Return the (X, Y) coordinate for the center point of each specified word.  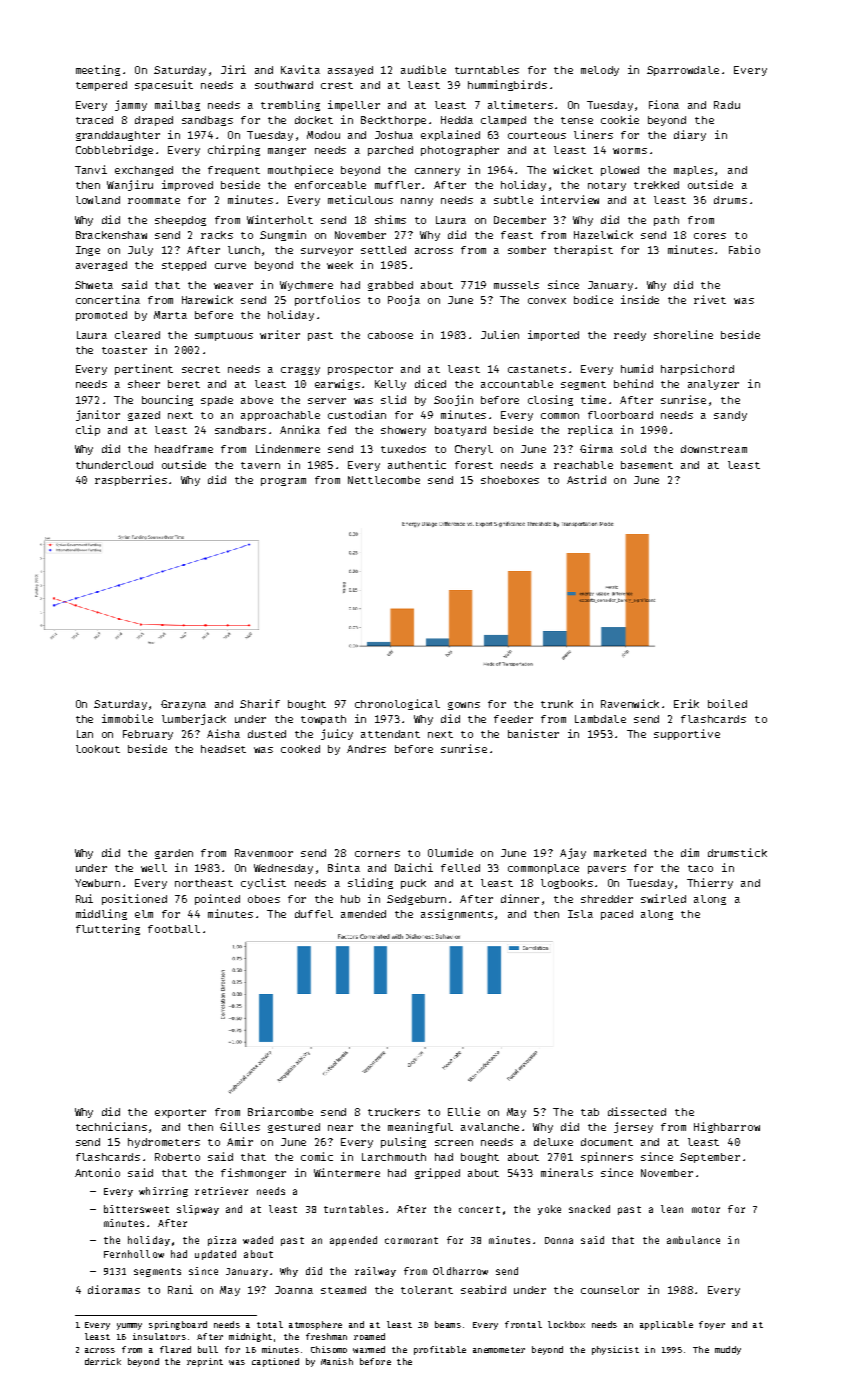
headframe (184, 449)
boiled (727, 703)
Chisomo (329, 1349)
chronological (397, 704)
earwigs (337, 384)
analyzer (713, 385)
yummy (129, 1326)
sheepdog (180, 221)
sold (633, 449)
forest (474, 465)
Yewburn (97, 883)
